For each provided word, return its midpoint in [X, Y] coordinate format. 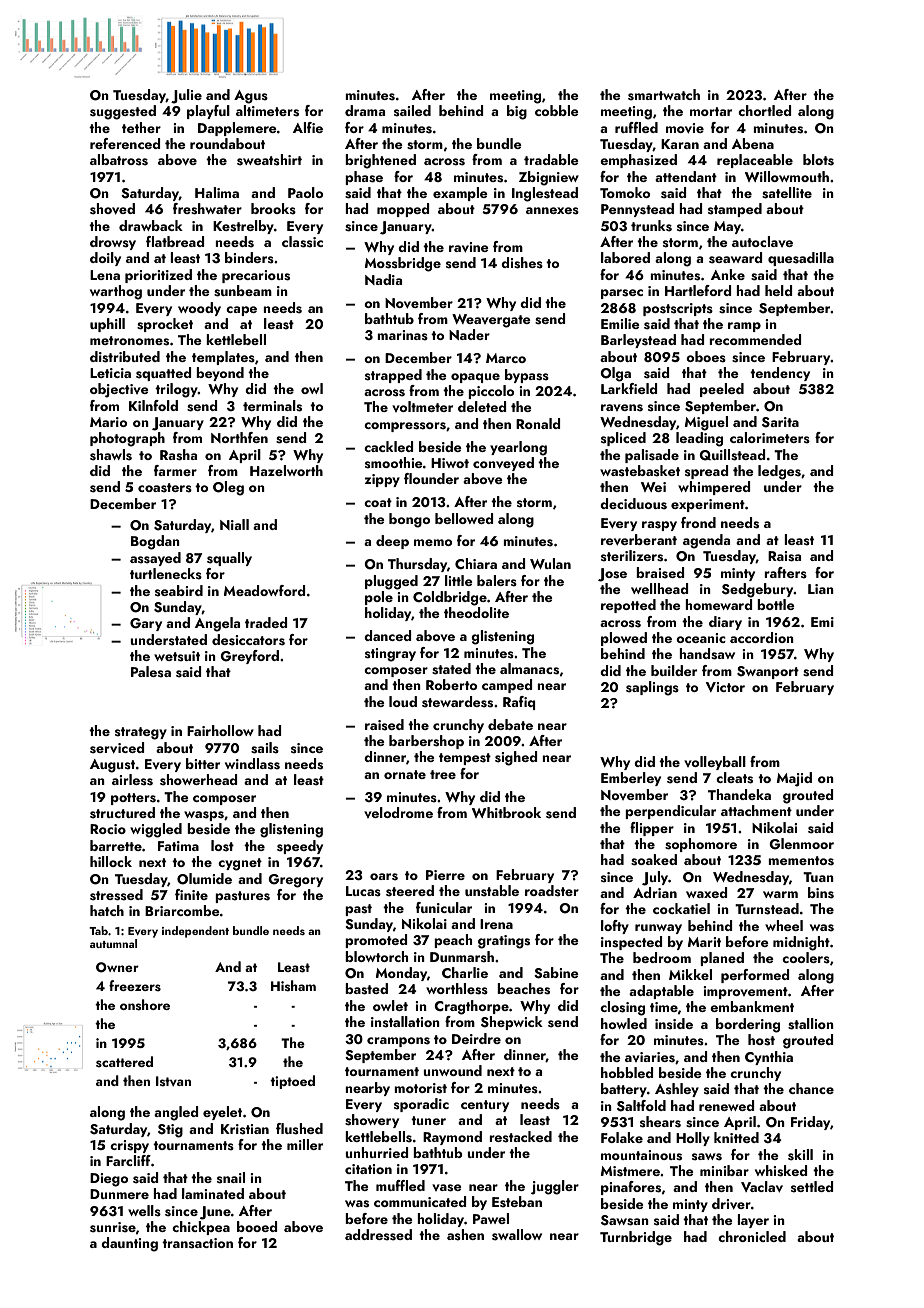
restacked [520, 1137]
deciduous [633, 504]
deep [392, 542]
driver [731, 1204]
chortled [764, 110]
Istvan [173, 1081]
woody [199, 309]
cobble [557, 110]
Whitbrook [506, 812]
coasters [165, 488]
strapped [393, 376]
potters [133, 799]
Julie [186, 96]
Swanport [768, 672]
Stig [170, 1131]
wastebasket [640, 471]
